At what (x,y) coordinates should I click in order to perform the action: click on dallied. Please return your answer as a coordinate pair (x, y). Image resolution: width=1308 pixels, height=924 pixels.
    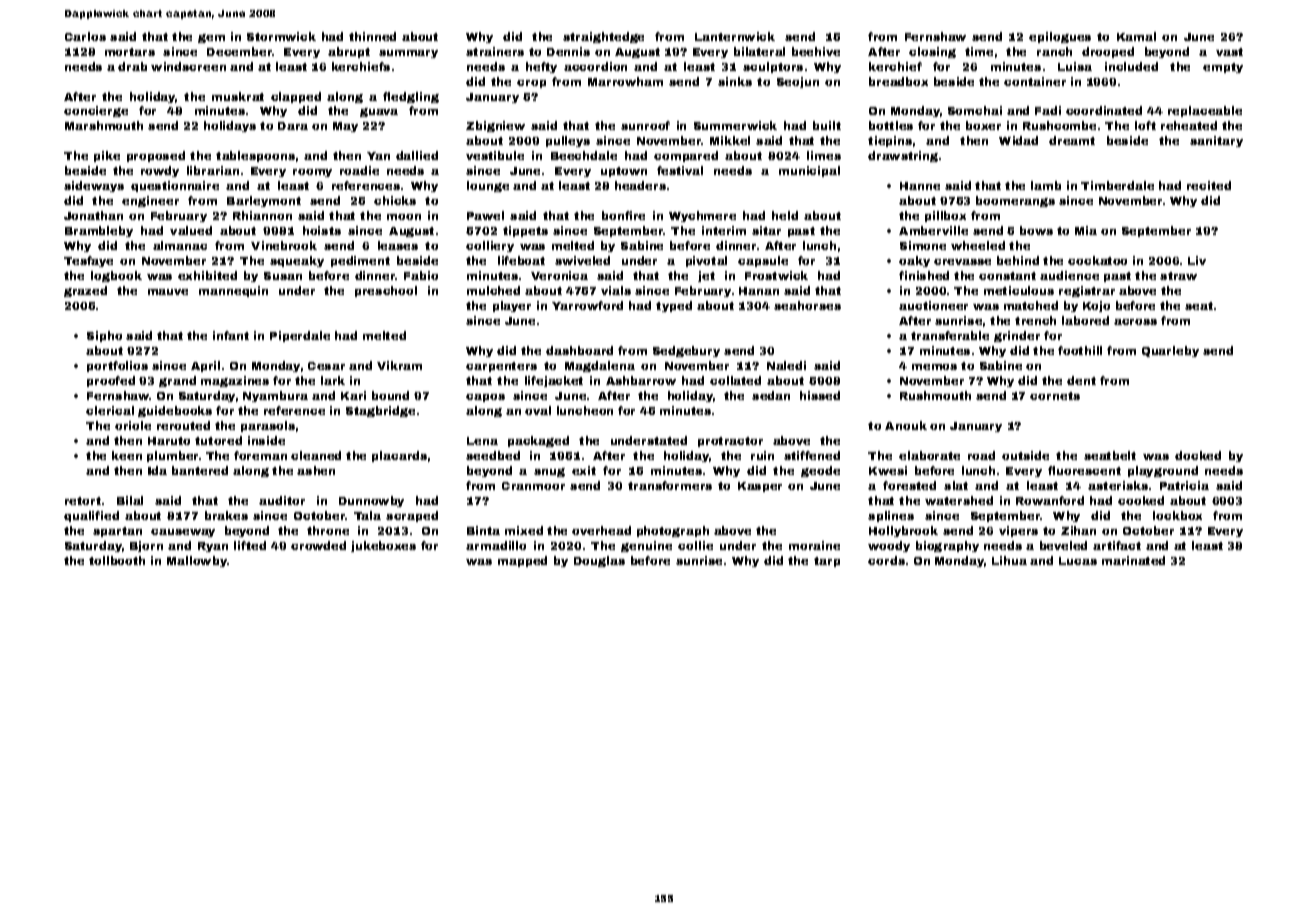
    Looking at the image, I should click on (417, 155).
